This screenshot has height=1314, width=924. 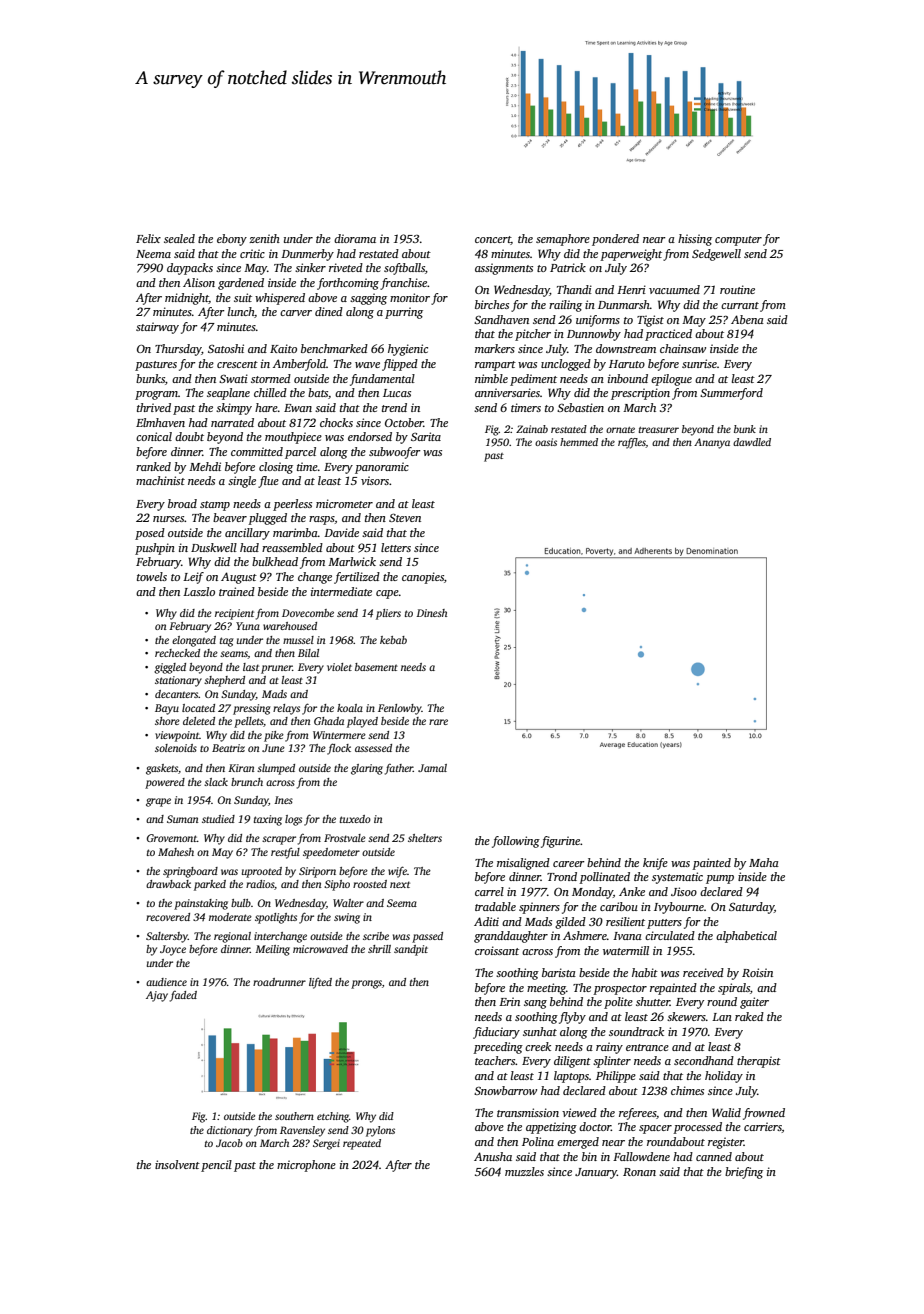 What do you see at coordinates (505, 1090) in the screenshot?
I see `Snowbarrow` at bounding box center [505, 1090].
